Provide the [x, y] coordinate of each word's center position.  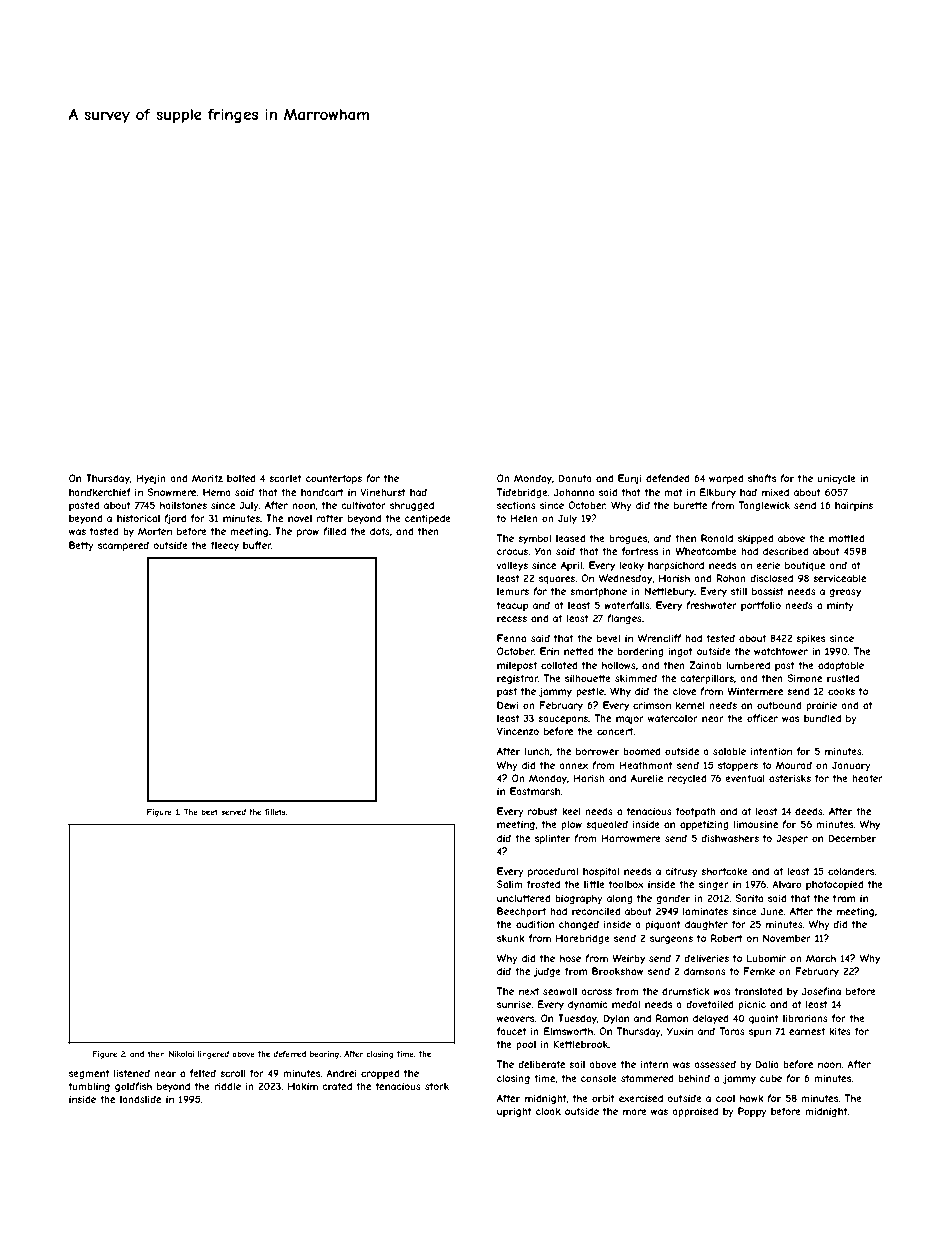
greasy [845, 593]
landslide [140, 1099]
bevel [608, 638]
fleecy [225, 546]
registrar [517, 679]
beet [209, 812]
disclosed [771, 578]
